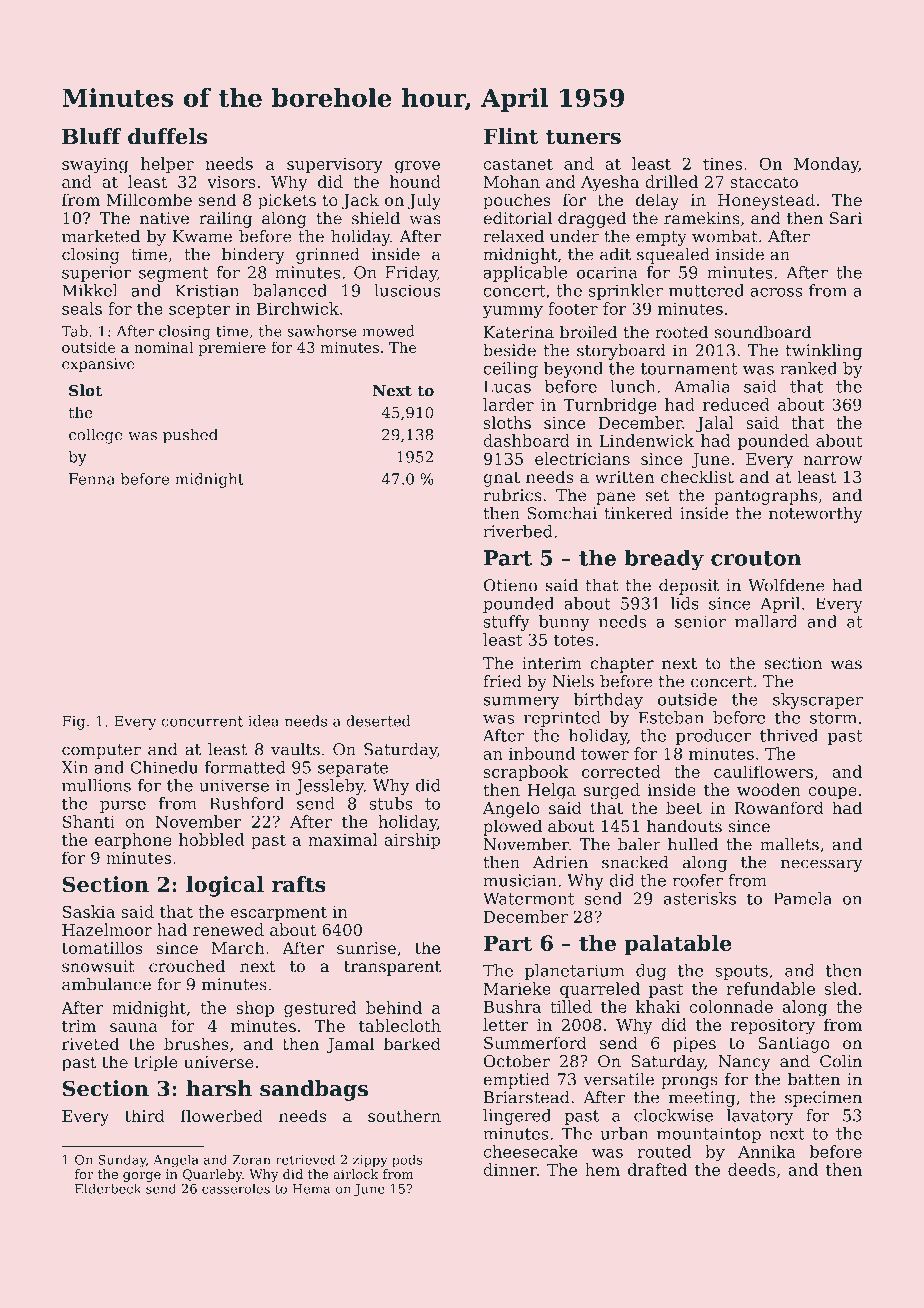 Image resolution: width=924 pixels, height=1308 pixels. Describe the element at coordinates (290, 290) in the page. I see `balanced` at that location.
